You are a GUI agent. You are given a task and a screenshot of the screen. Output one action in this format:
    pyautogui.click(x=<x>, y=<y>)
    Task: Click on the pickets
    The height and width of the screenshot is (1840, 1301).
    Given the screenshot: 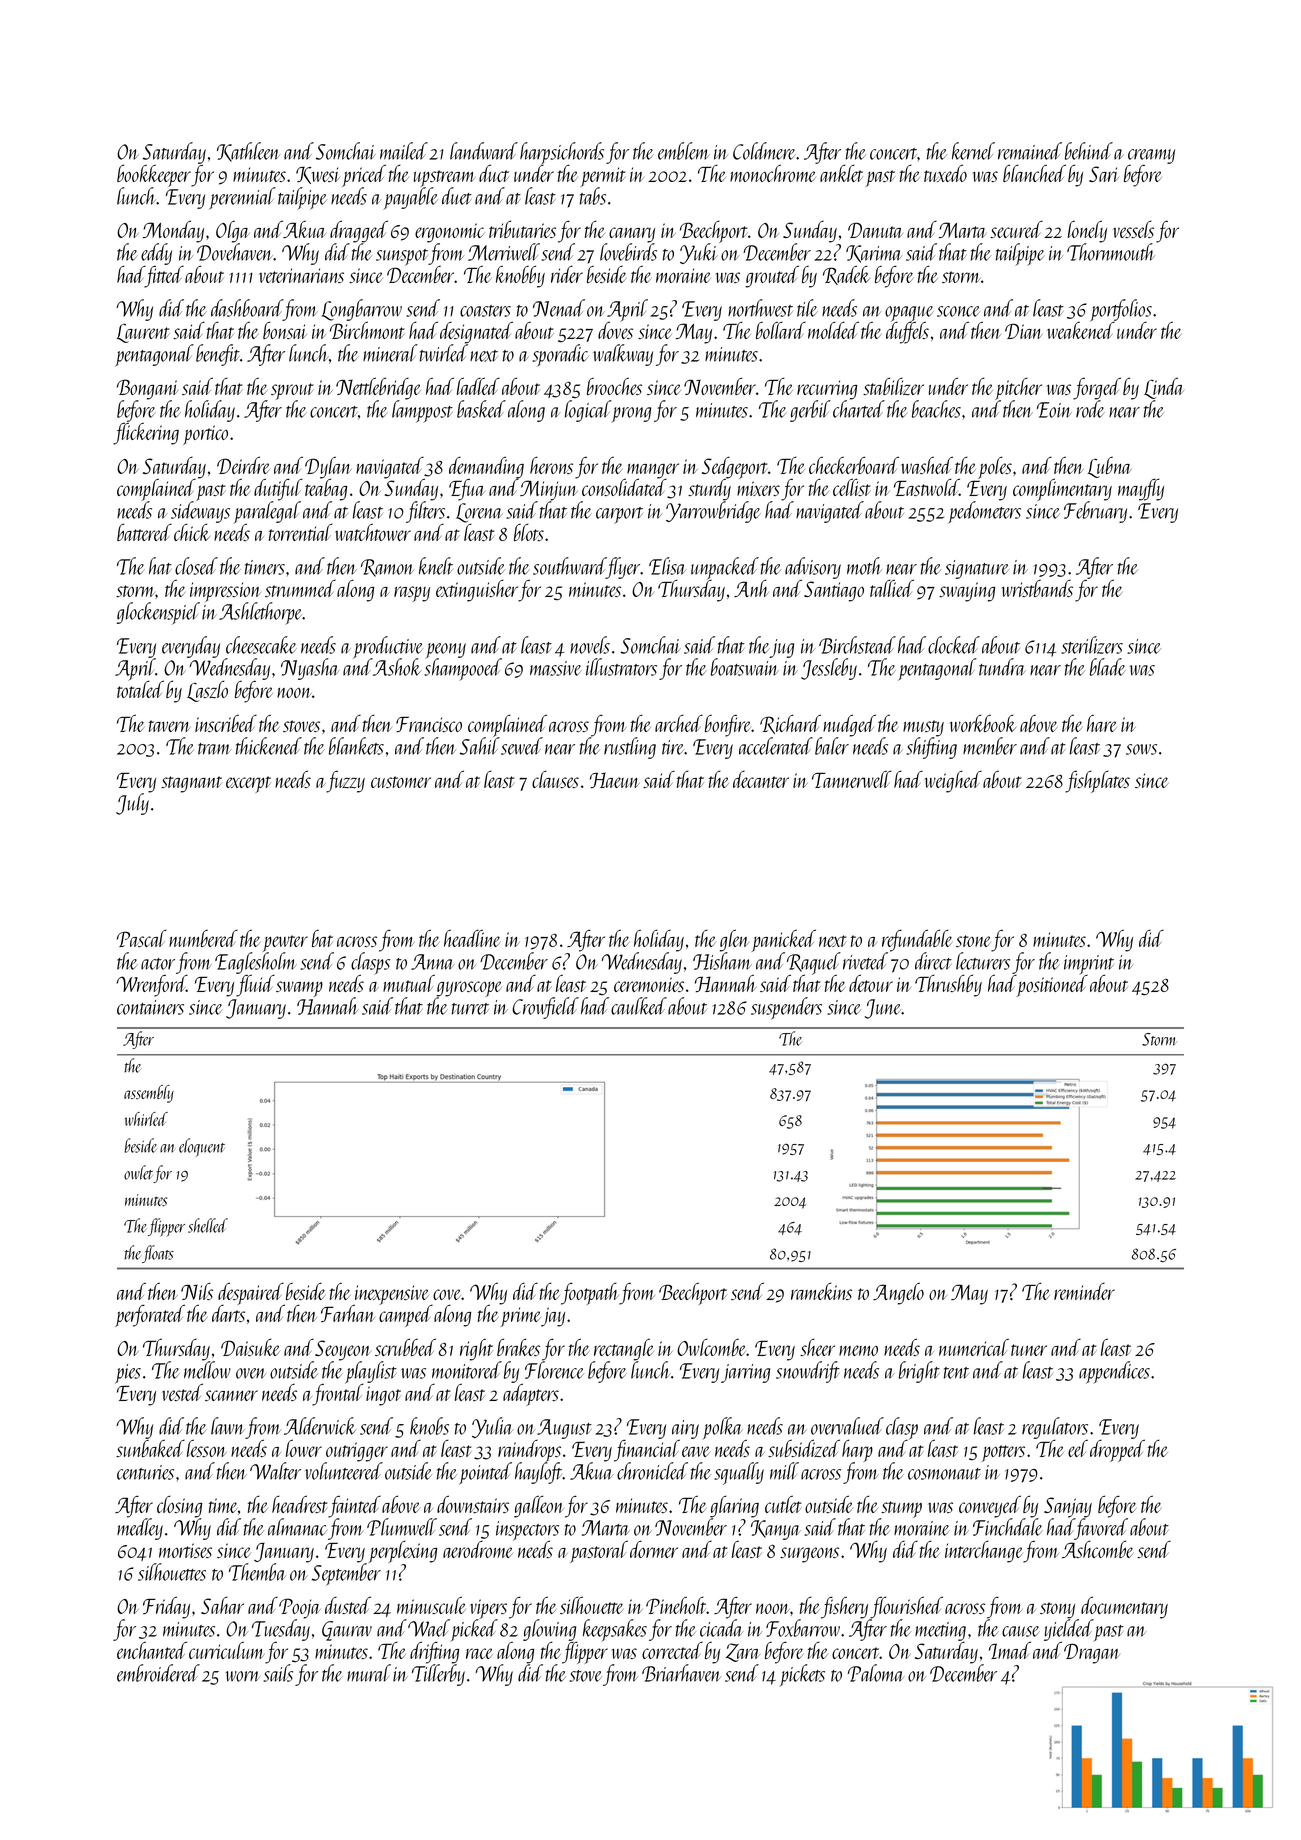 What is the action you would take?
    pyautogui.click(x=802, y=1675)
